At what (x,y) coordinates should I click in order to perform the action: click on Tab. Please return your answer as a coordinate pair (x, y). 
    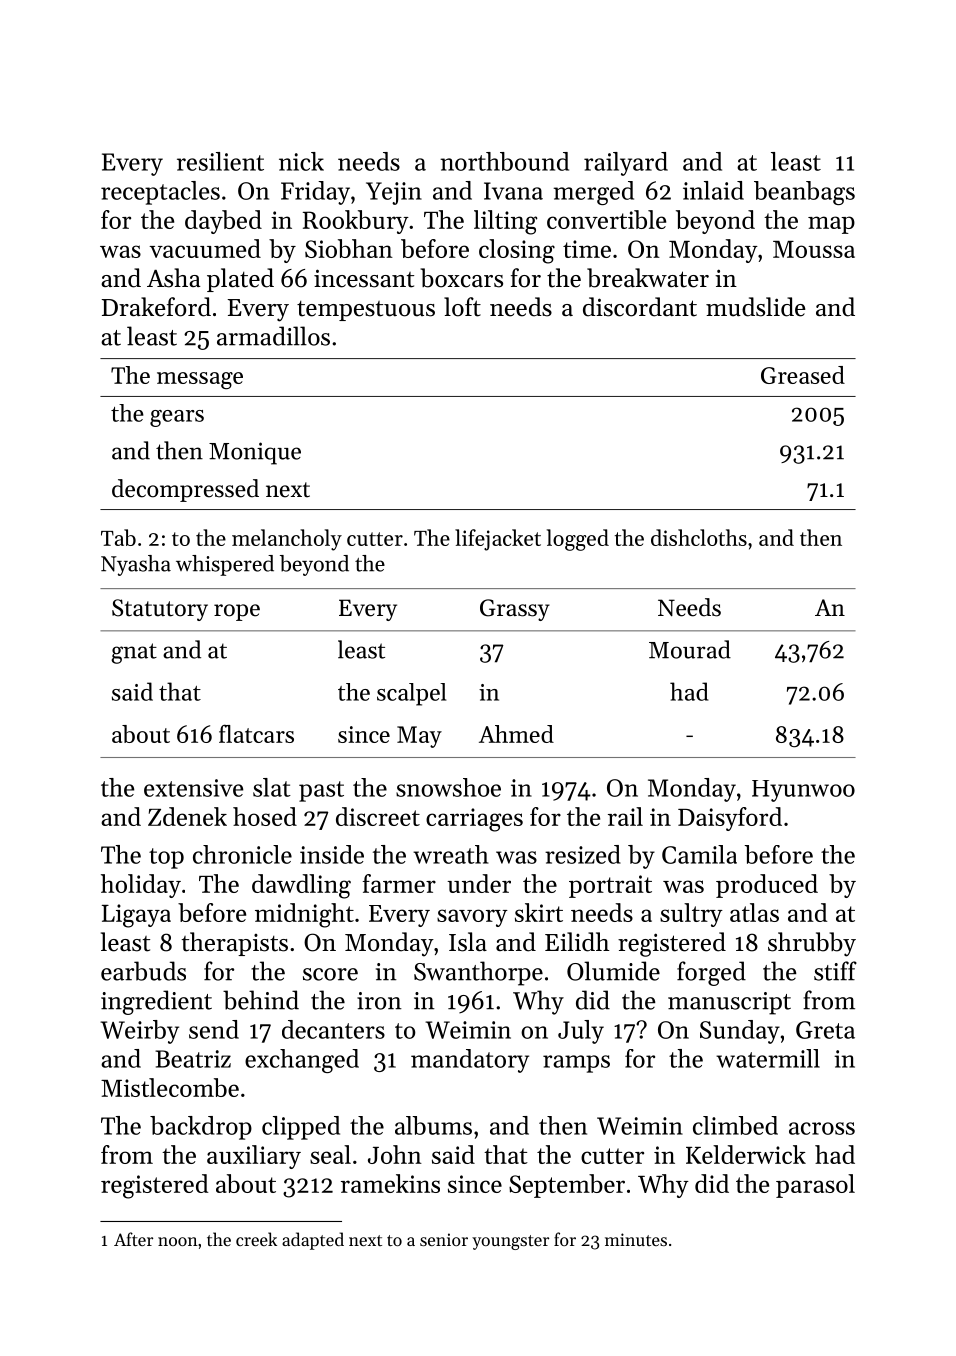
    Looking at the image, I should click on (118, 537).
